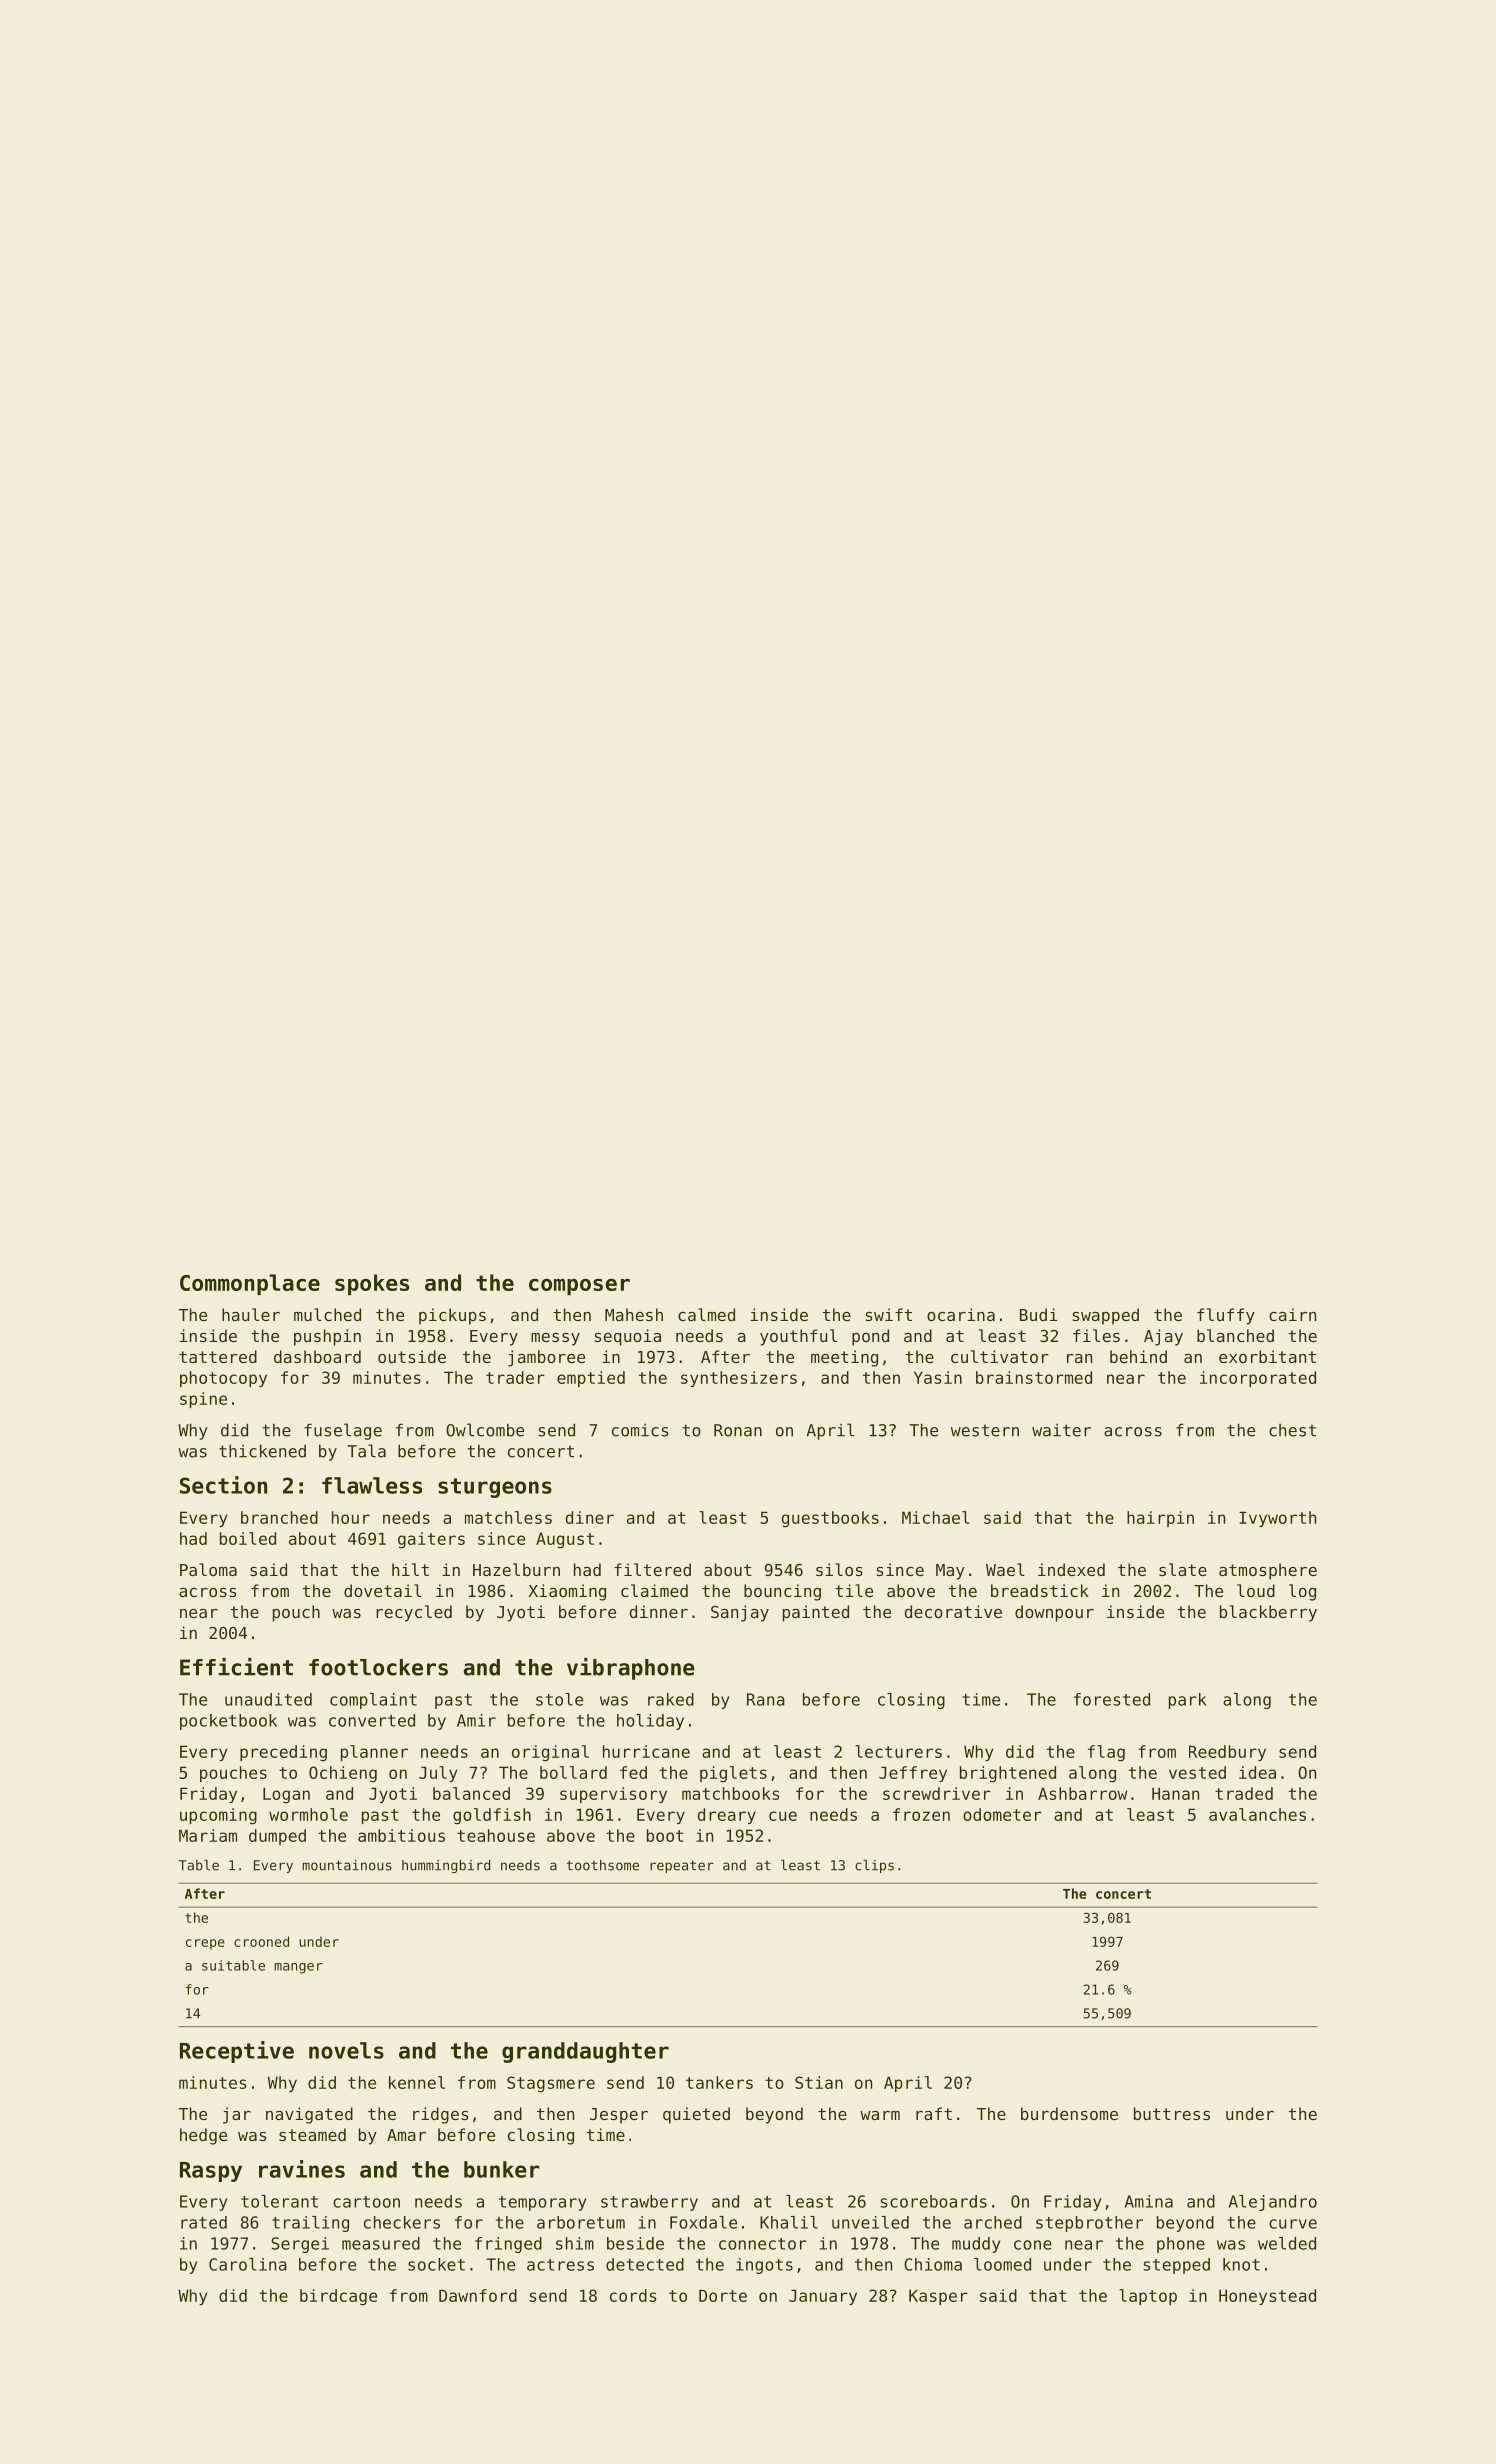 The height and width of the screenshot is (2464, 1496). I want to click on thickened, so click(262, 1451).
